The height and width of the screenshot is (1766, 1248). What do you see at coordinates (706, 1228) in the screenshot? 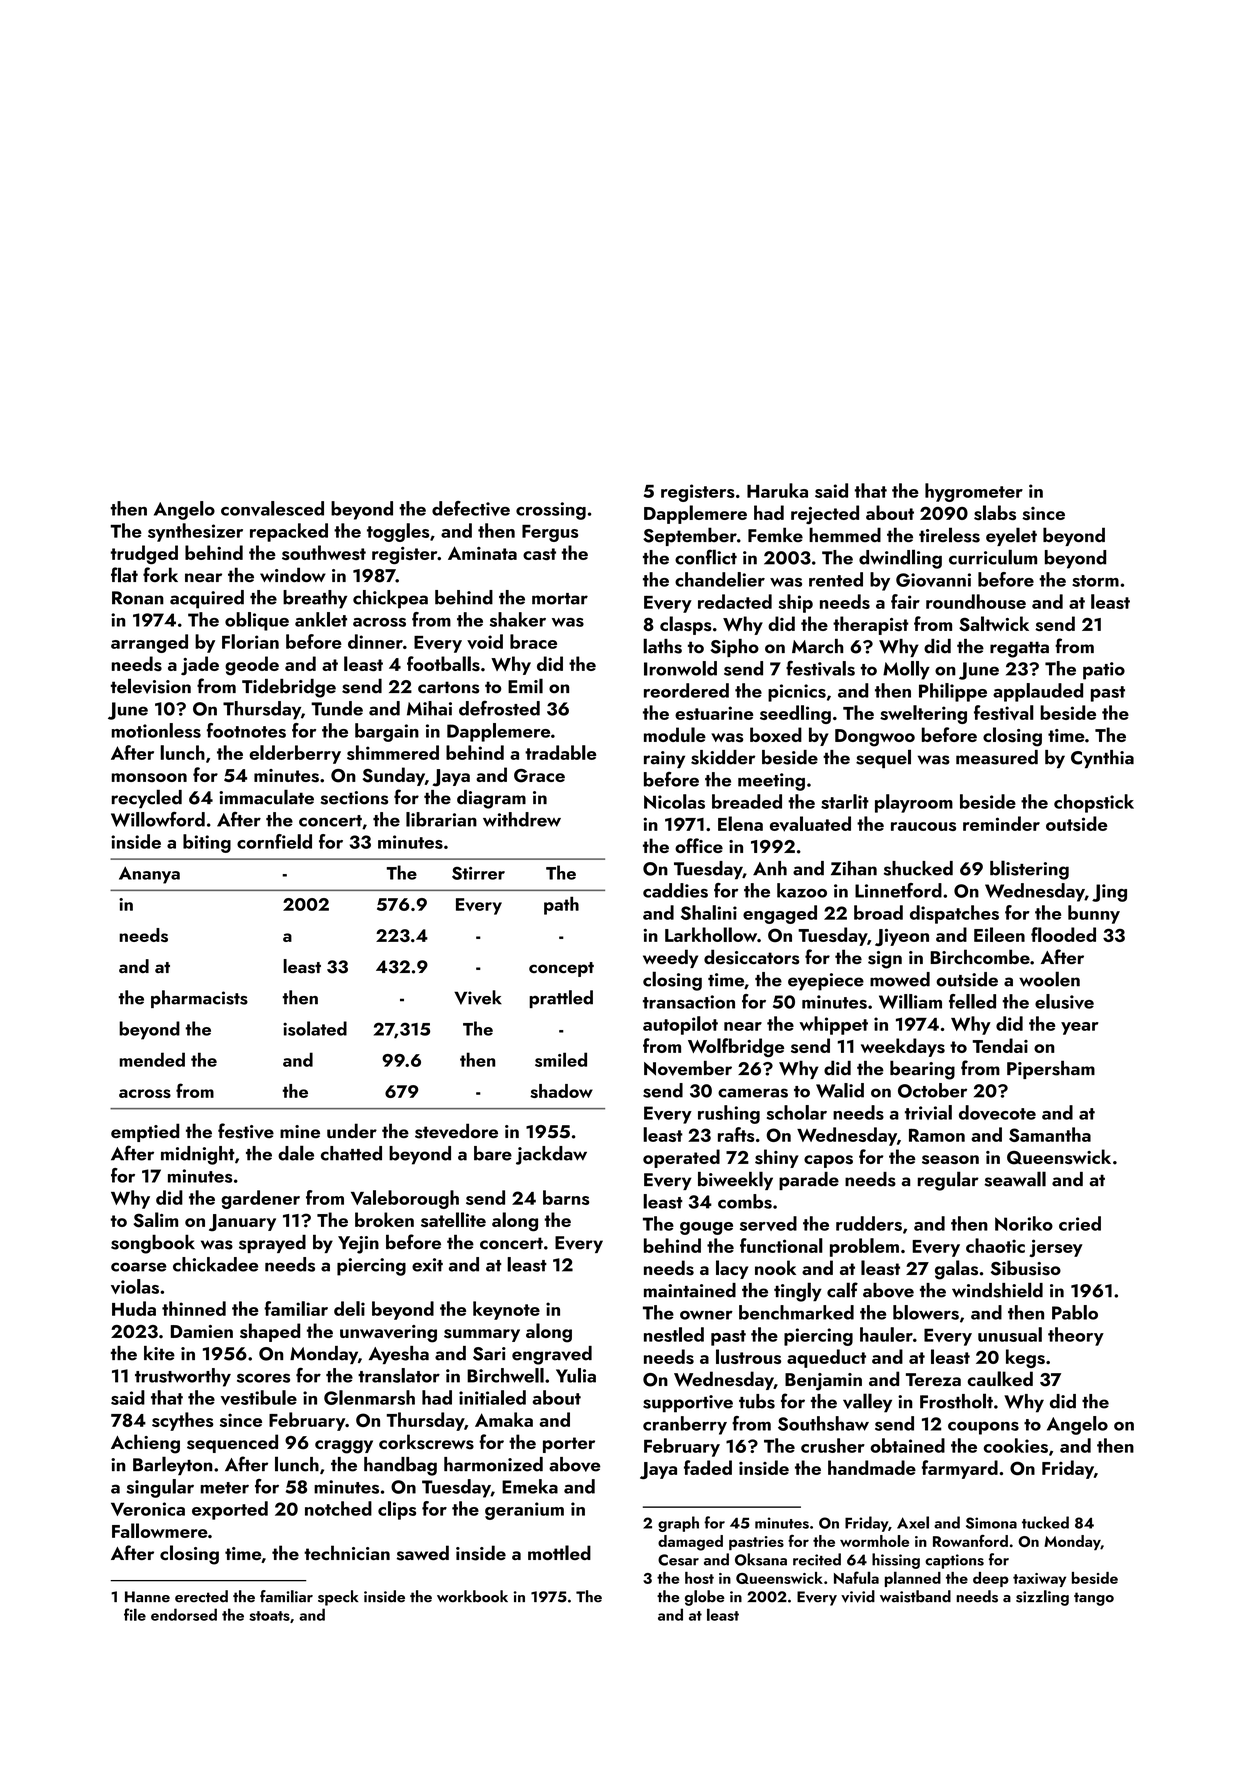
I see `gouge` at bounding box center [706, 1228].
